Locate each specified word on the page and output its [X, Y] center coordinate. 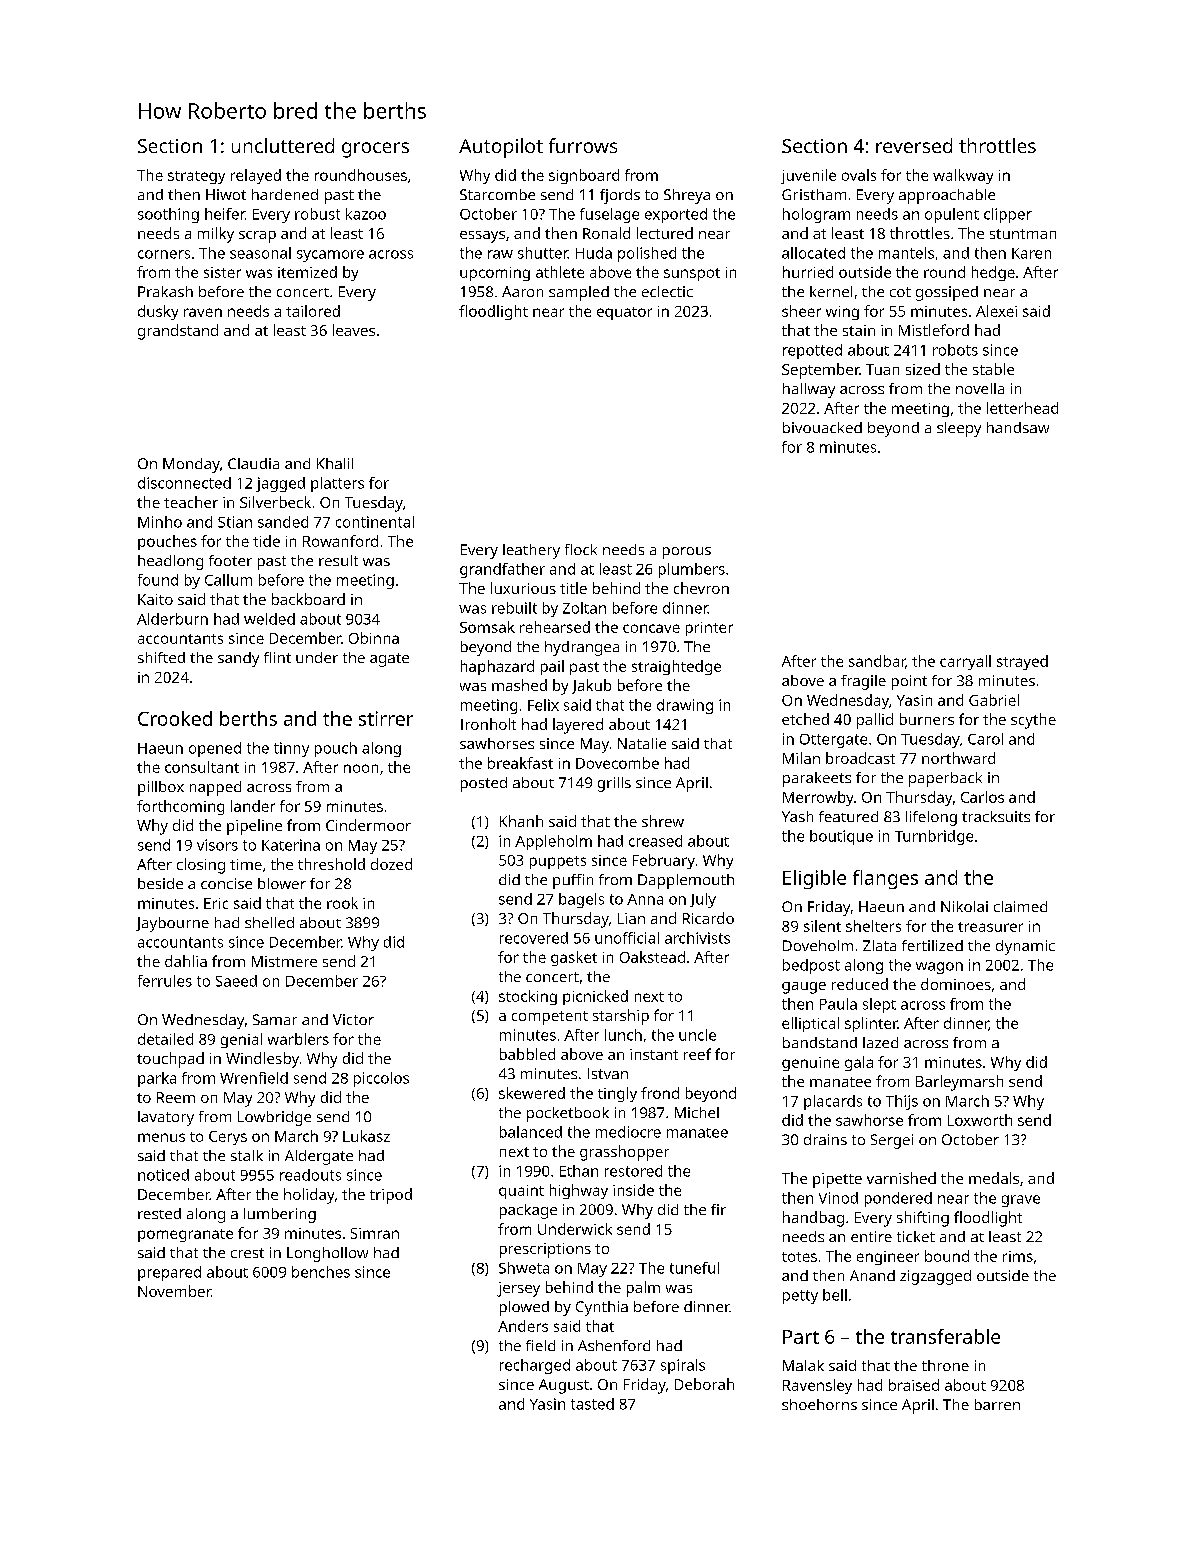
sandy [238, 659]
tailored [313, 311]
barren [997, 1404]
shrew [663, 821]
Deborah [704, 1384]
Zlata [879, 945]
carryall [965, 662]
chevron [701, 588]
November [174, 1291]
